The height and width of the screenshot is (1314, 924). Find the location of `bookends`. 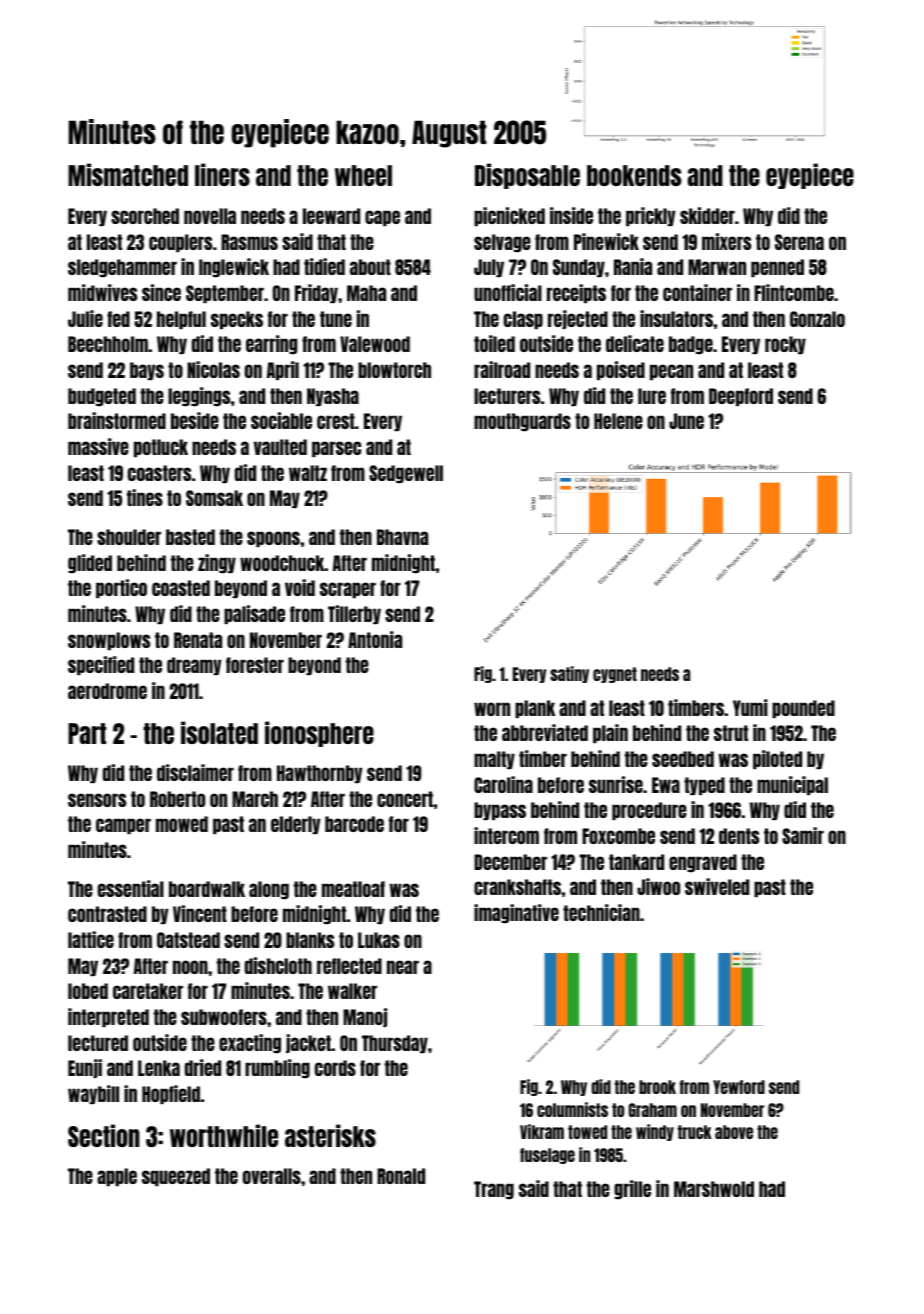

bookends is located at coordinates (634, 175).
